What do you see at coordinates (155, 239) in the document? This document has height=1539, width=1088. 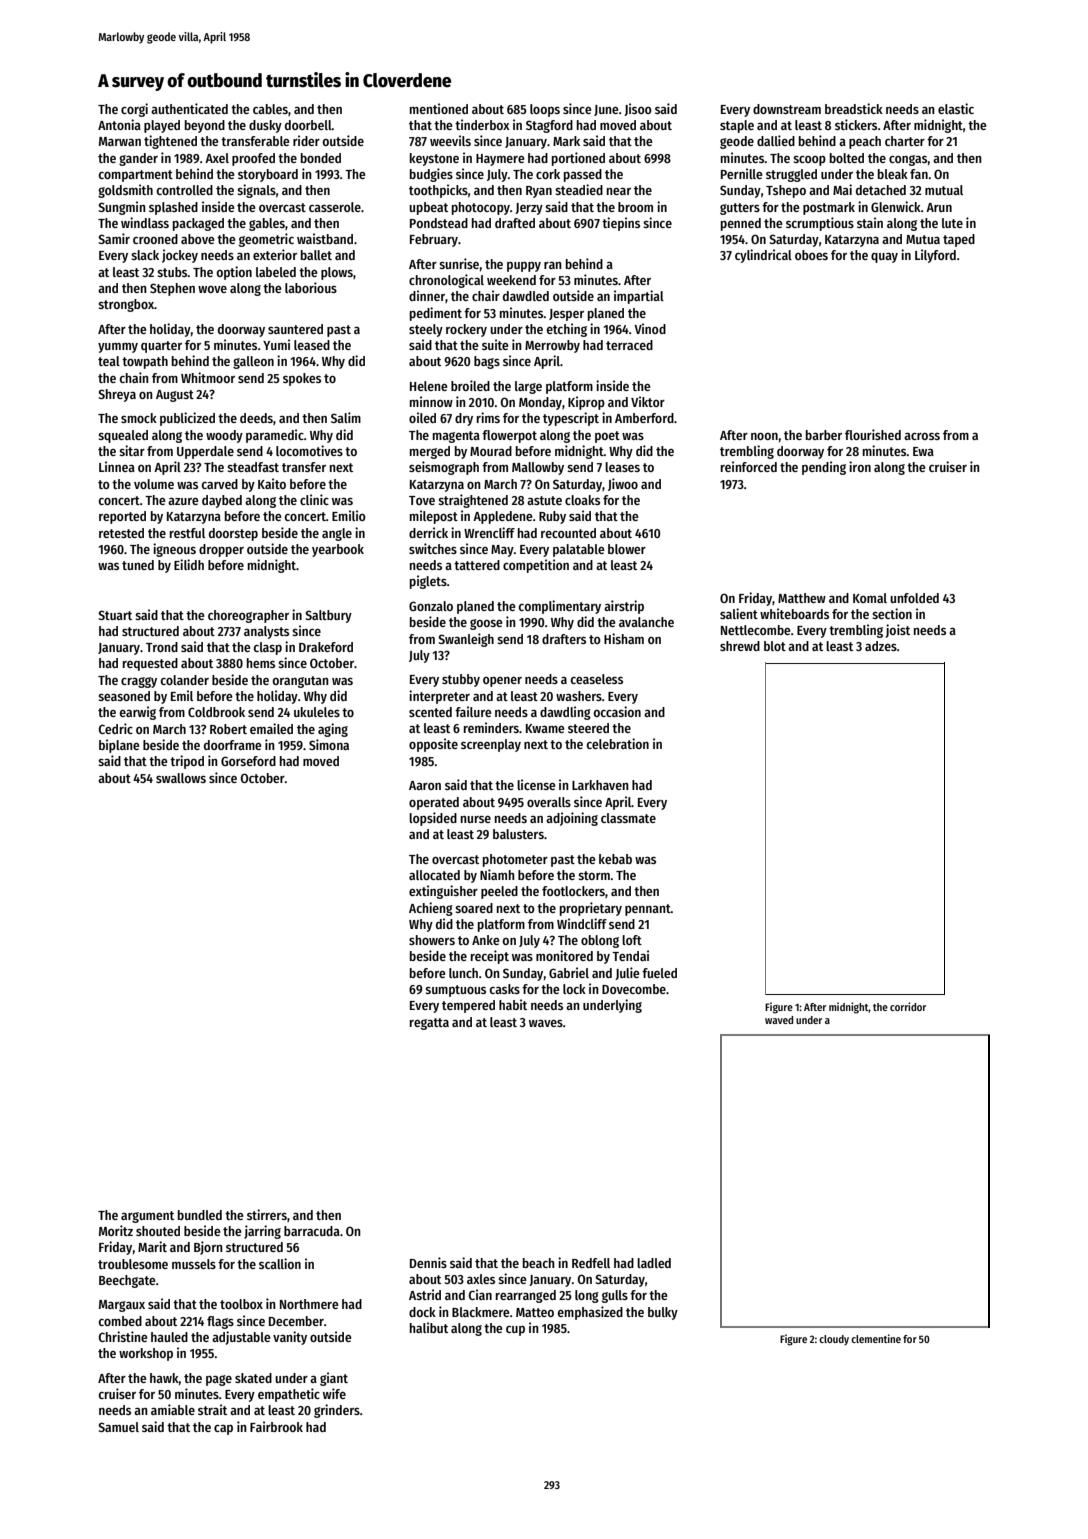 I see `crooned` at bounding box center [155, 239].
